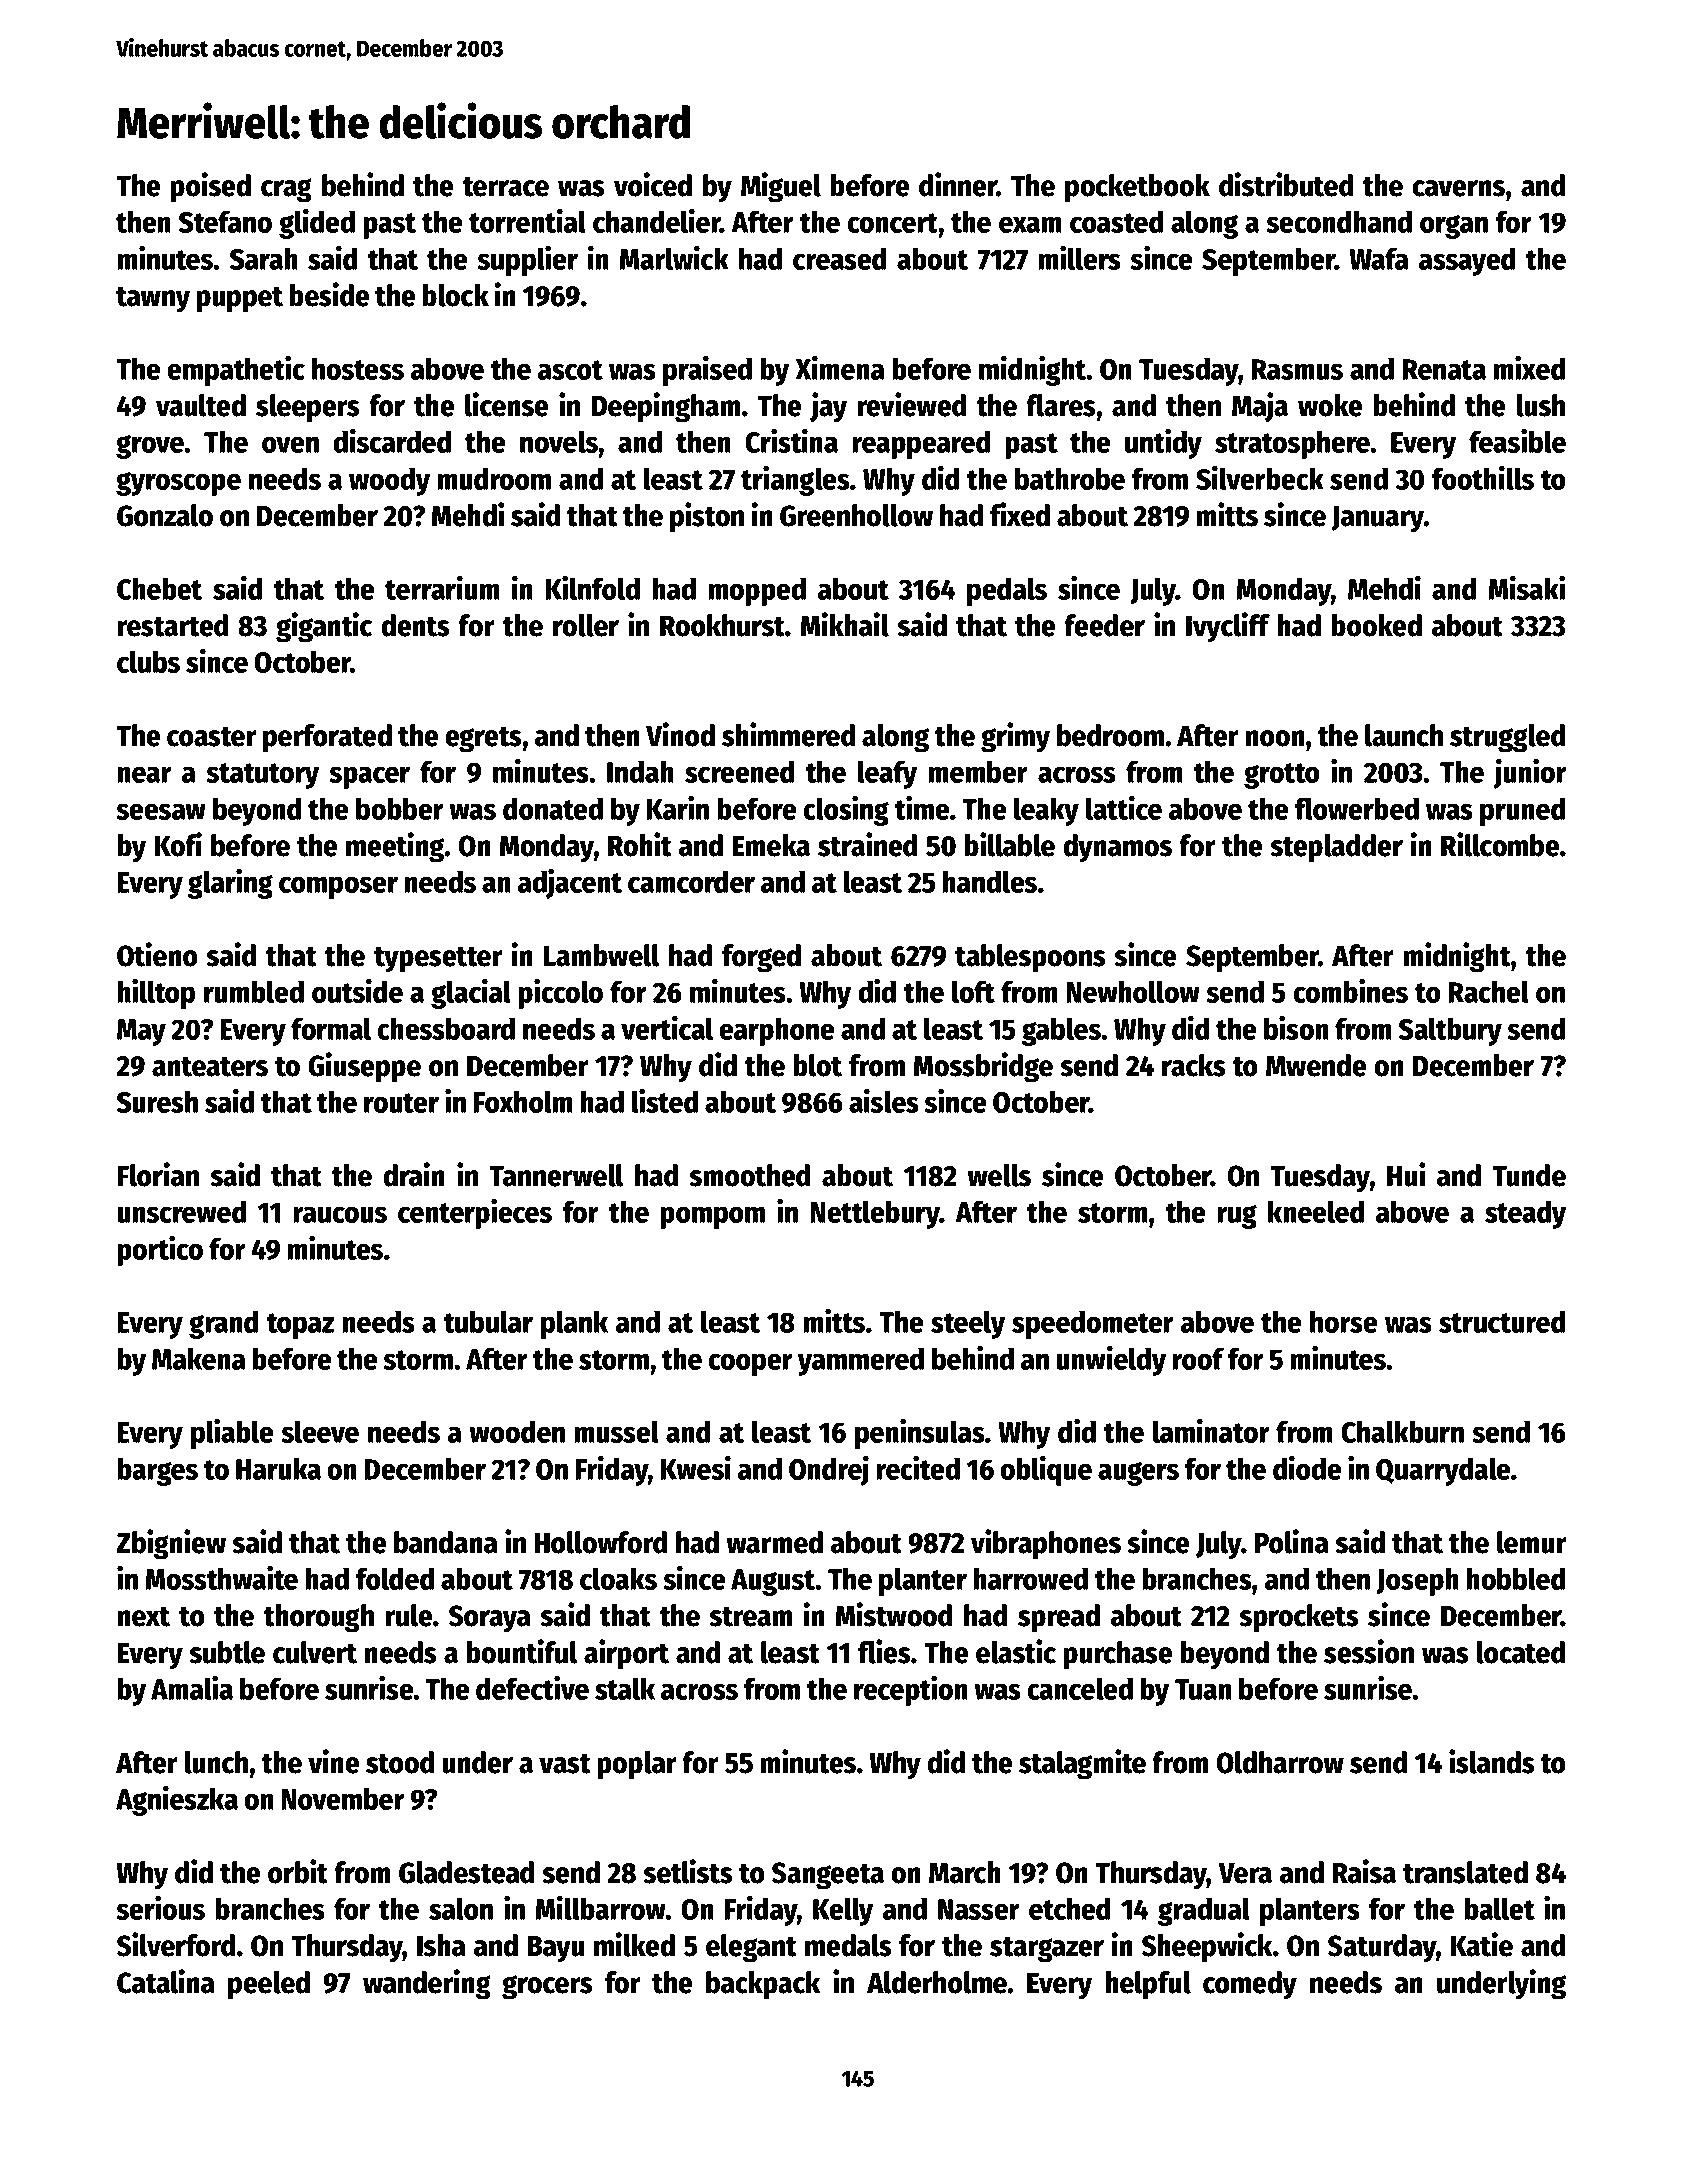  I want to click on Alderholme, so click(937, 1982).
